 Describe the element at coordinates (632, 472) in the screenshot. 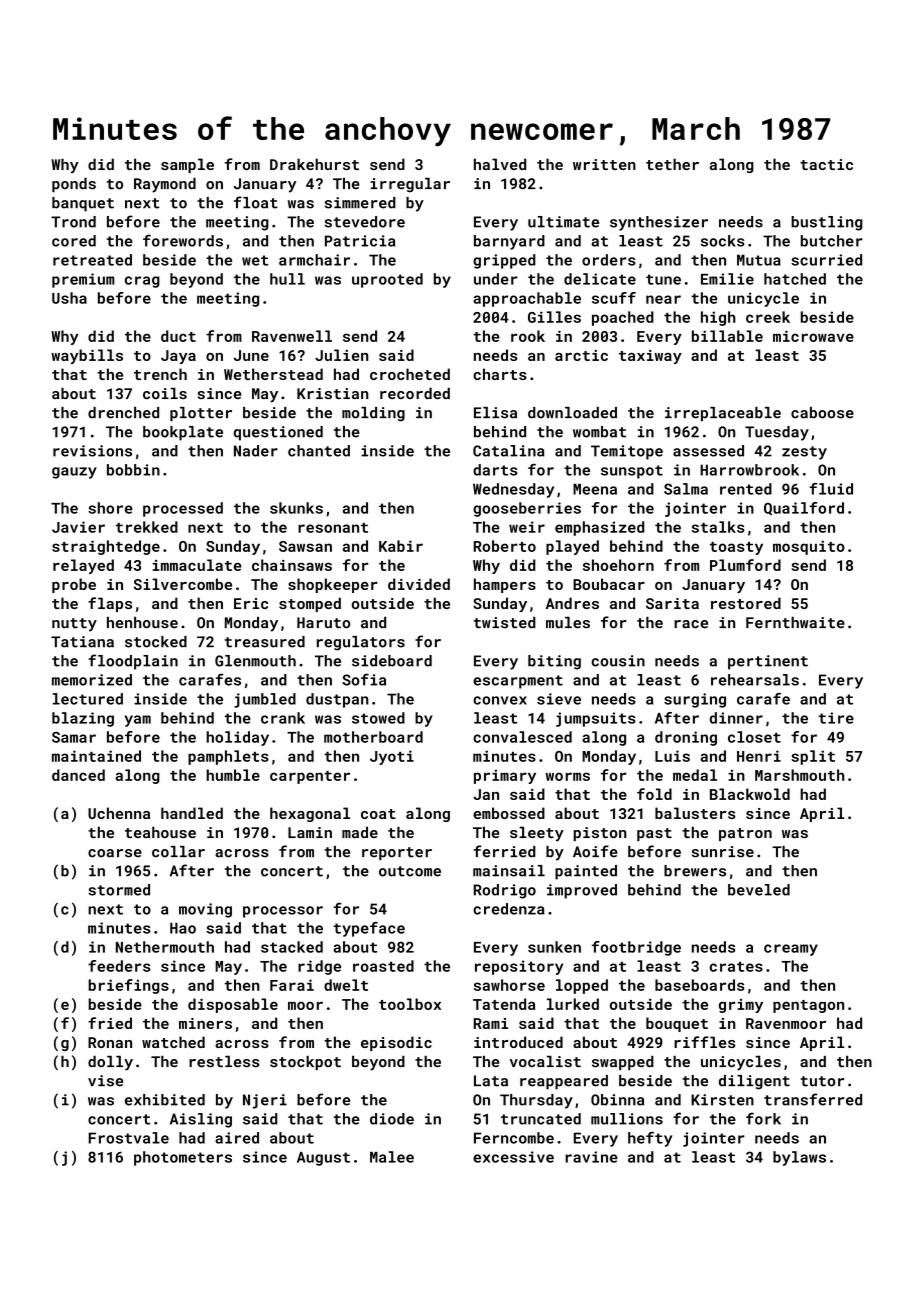

I see `sunspot` at that location.
